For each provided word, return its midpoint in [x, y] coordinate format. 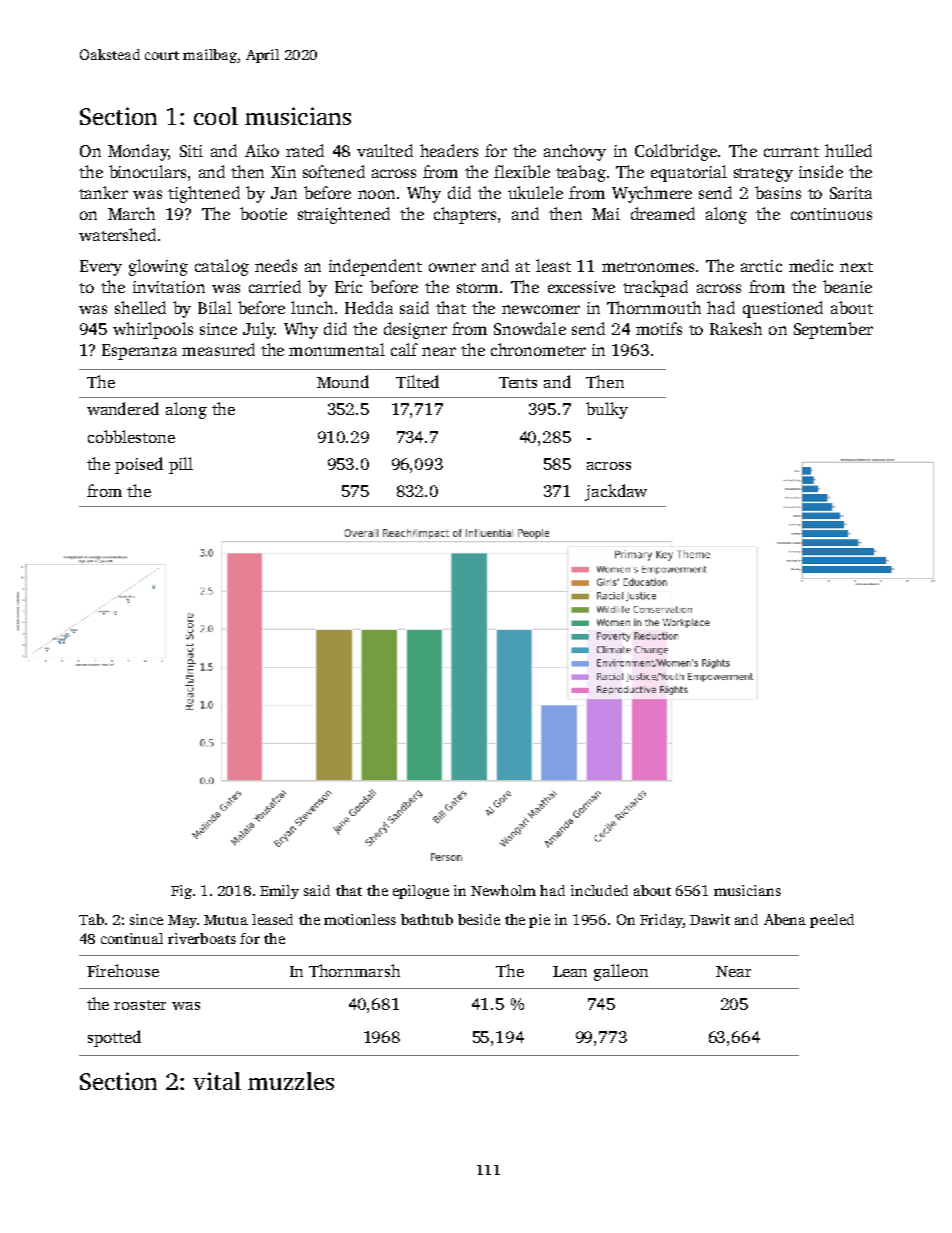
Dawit [710, 919]
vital [217, 1081]
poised [139, 465]
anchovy [575, 152]
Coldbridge [676, 152]
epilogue [421, 892]
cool [216, 116]
